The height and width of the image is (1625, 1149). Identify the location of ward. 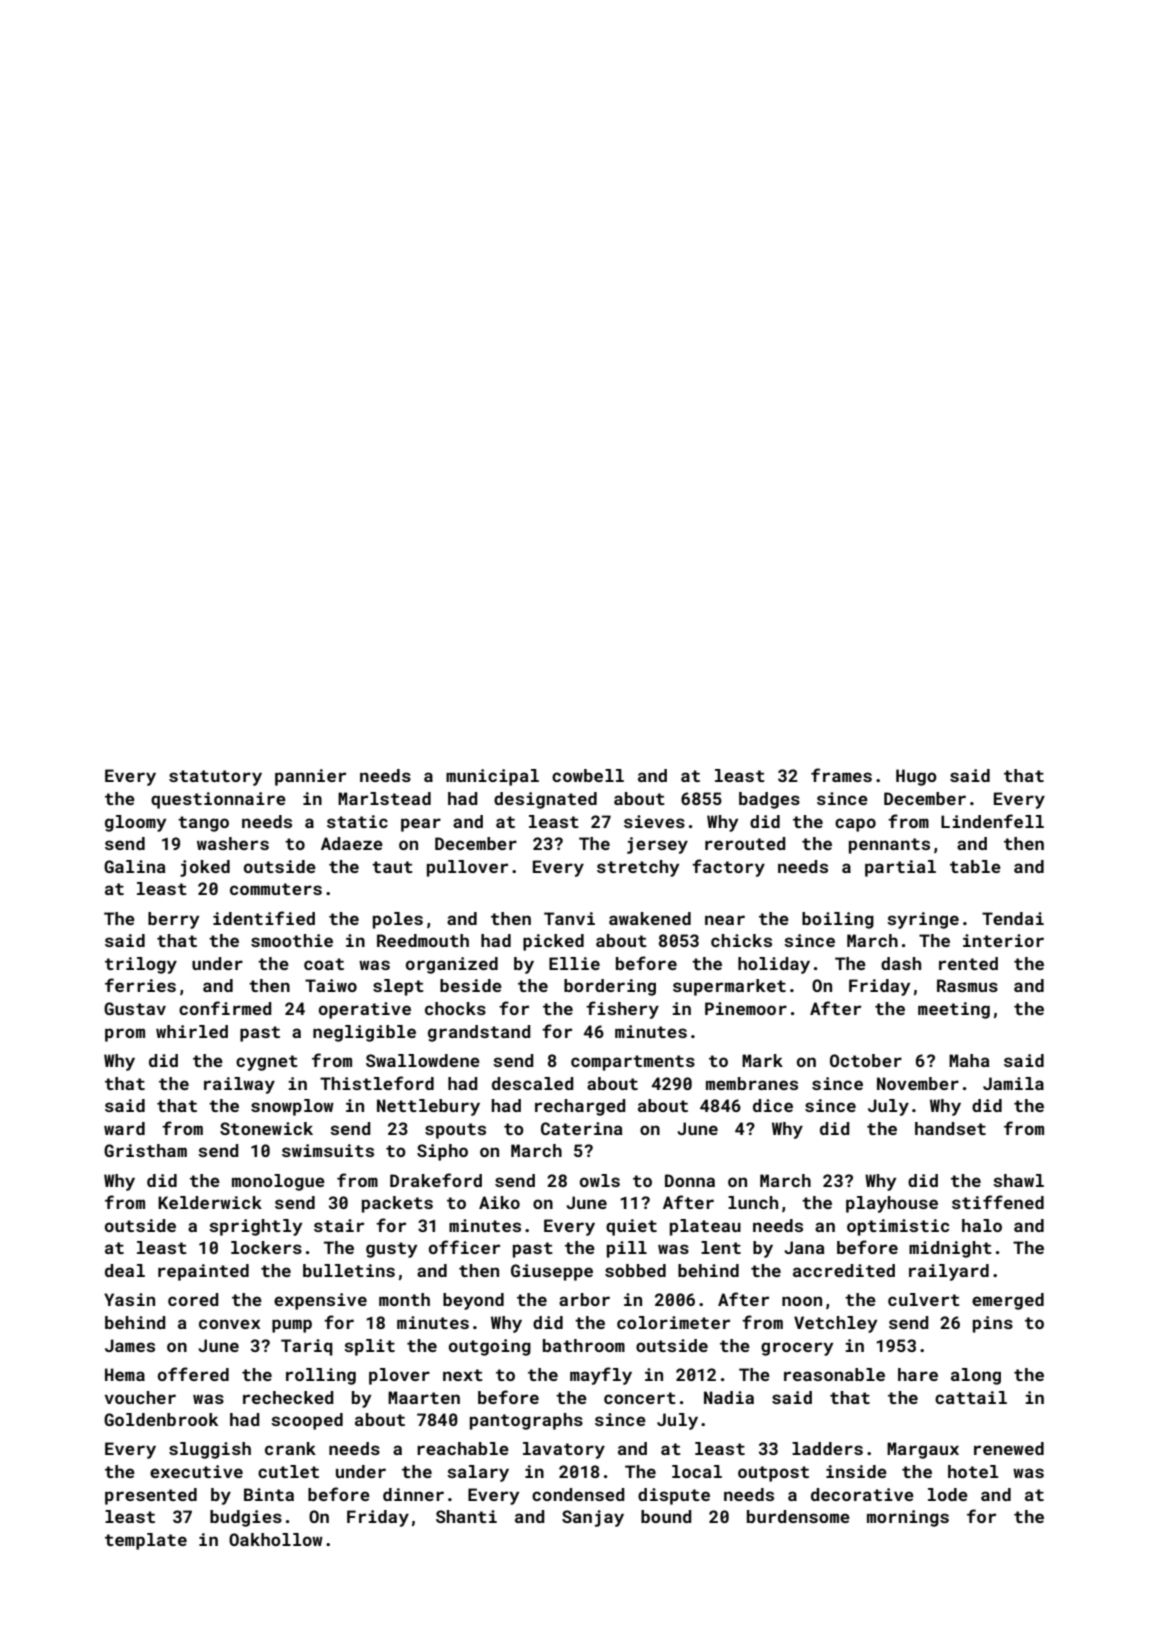
(124, 1128).
